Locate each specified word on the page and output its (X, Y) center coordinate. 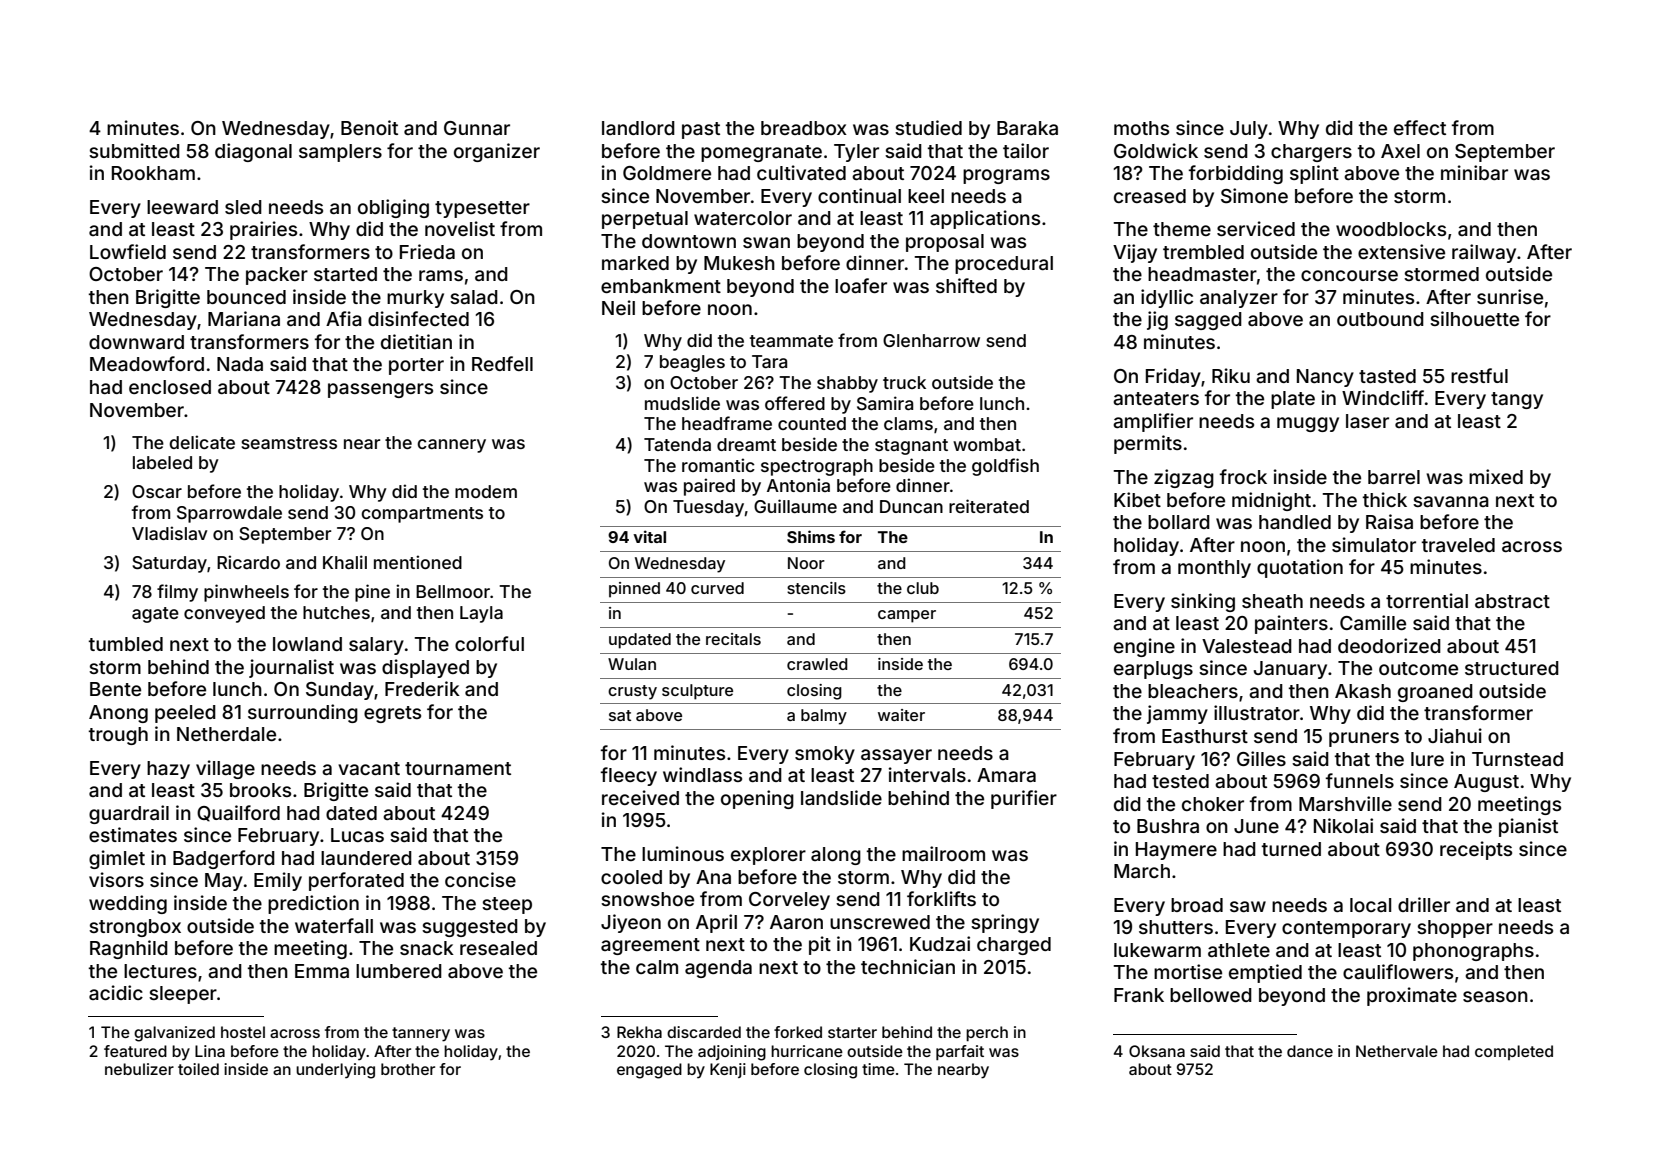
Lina (210, 1051)
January (1290, 670)
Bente (115, 689)
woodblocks (1391, 229)
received (640, 797)
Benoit (369, 127)
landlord (638, 128)
